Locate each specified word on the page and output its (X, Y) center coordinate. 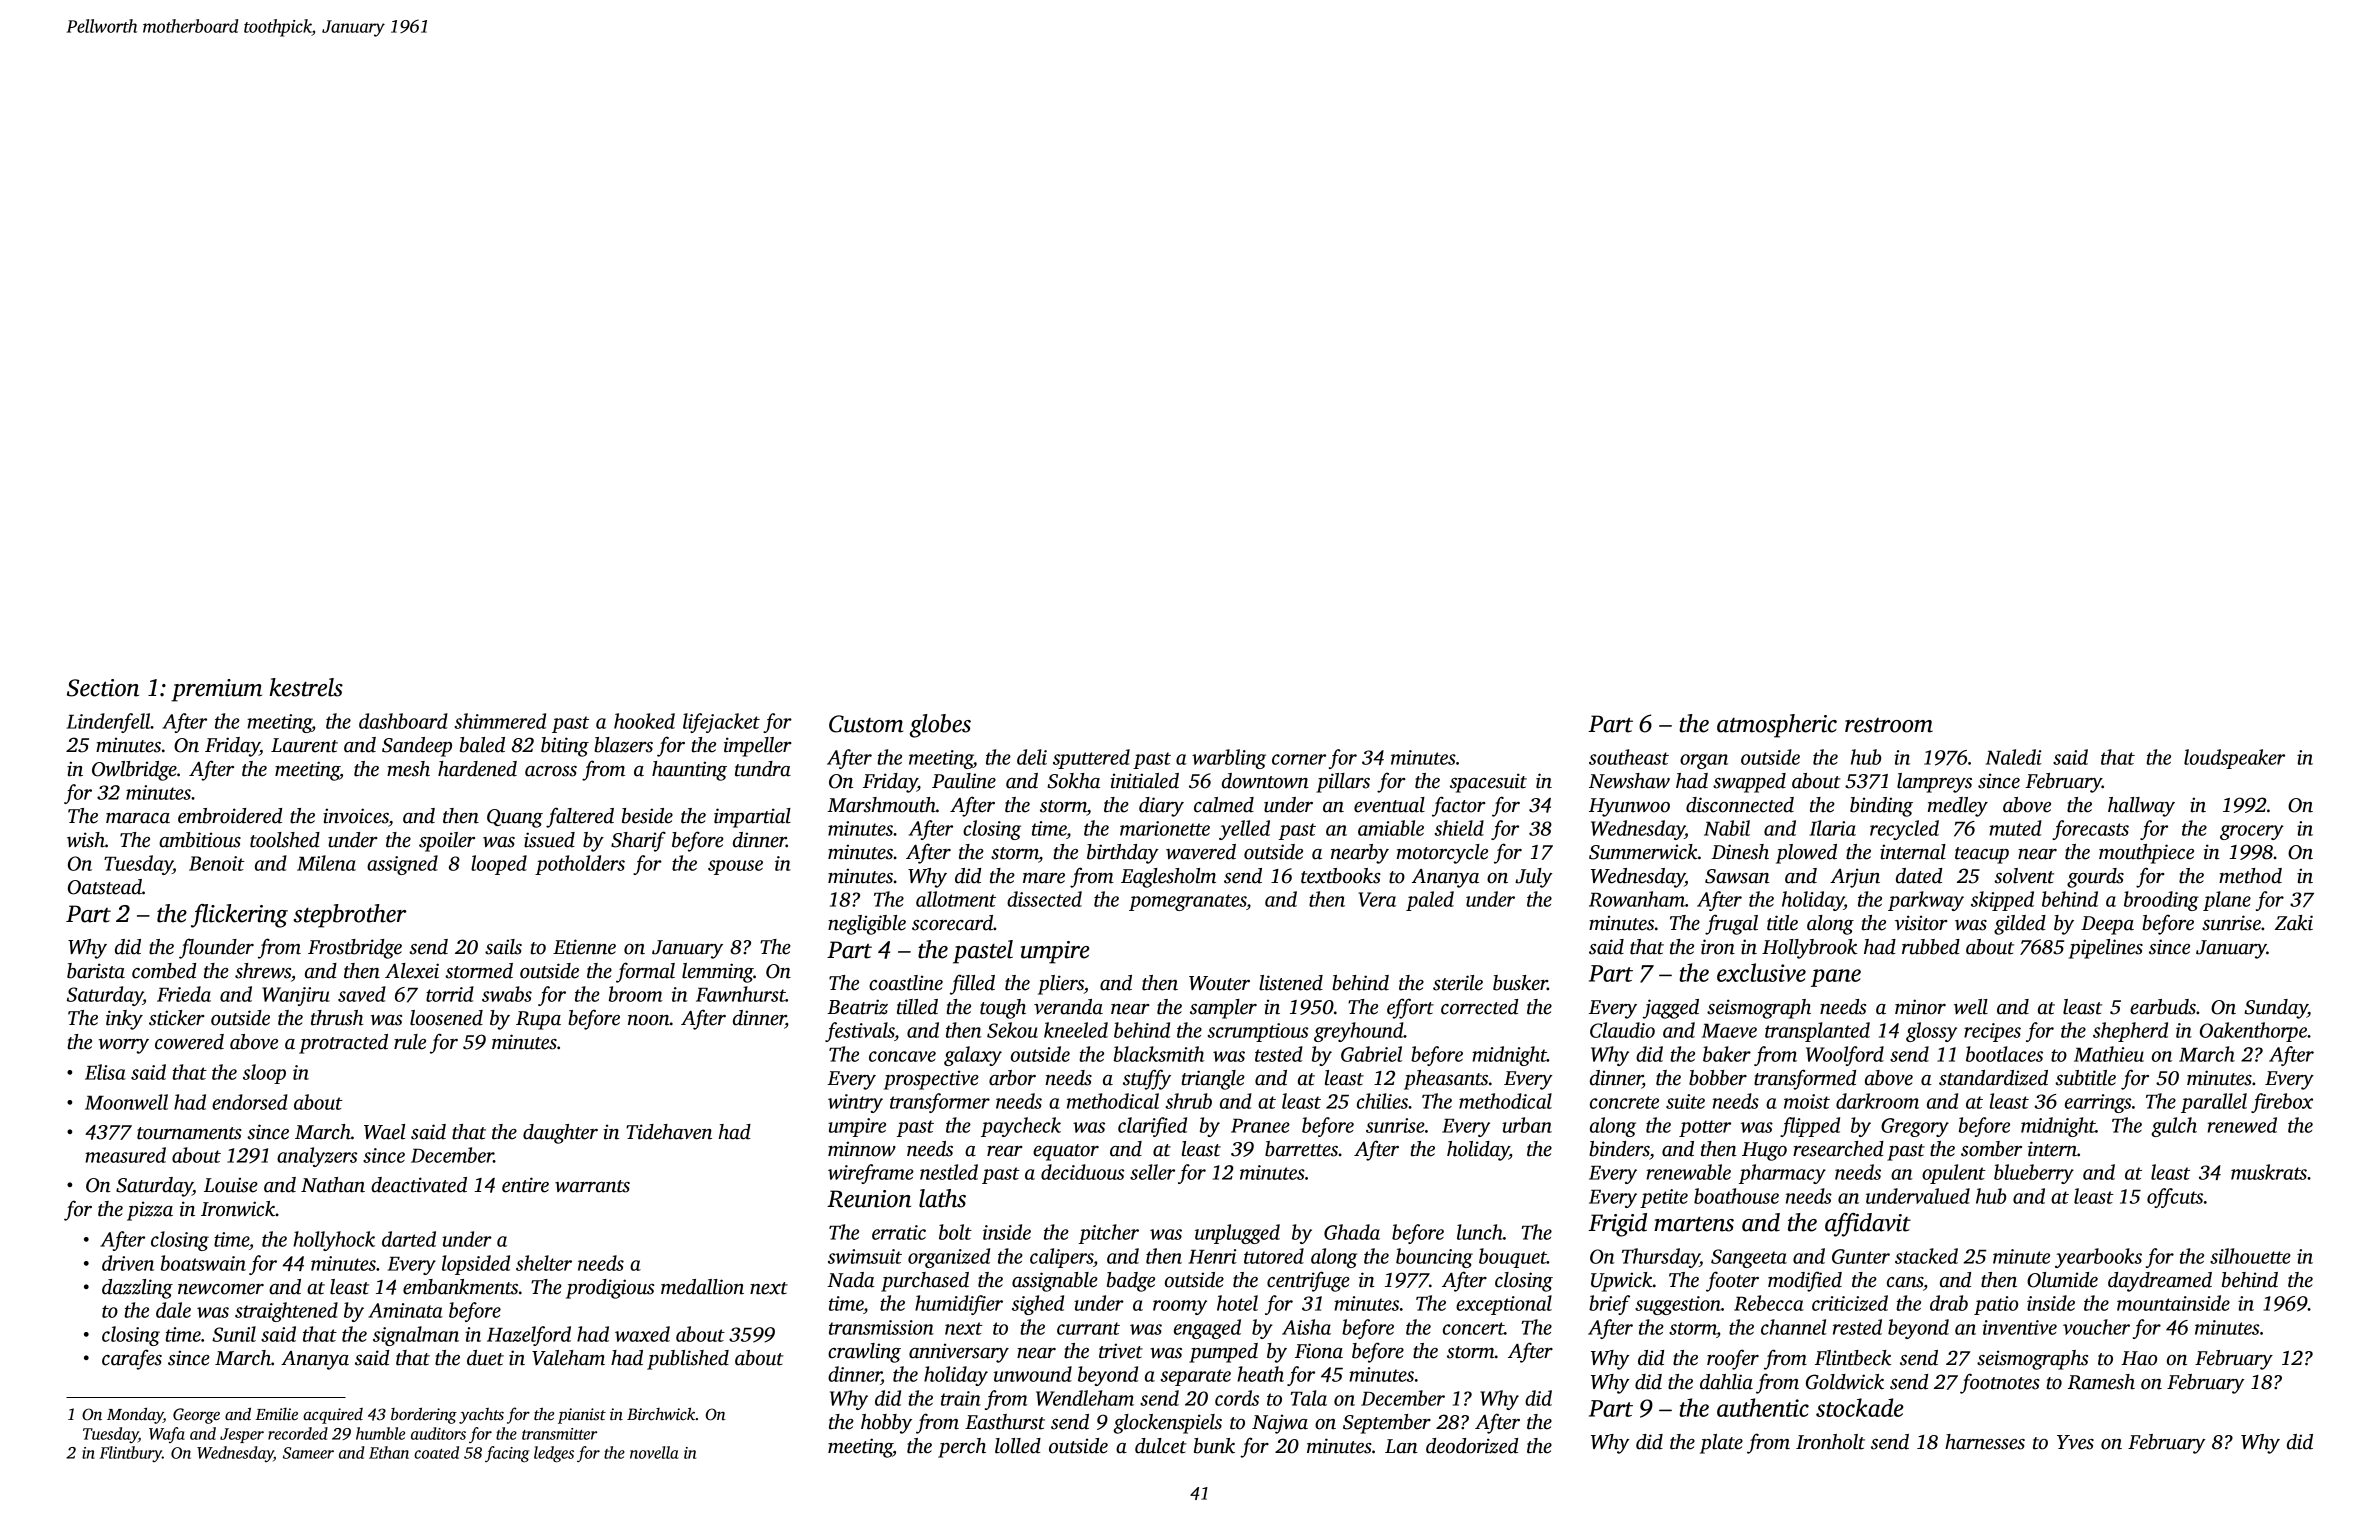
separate (1196, 1377)
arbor (1012, 1078)
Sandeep (417, 747)
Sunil (234, 1334)
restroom (1889, 725)
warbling (1229, 759)
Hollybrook (1809, 949)
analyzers (317, 1157)
